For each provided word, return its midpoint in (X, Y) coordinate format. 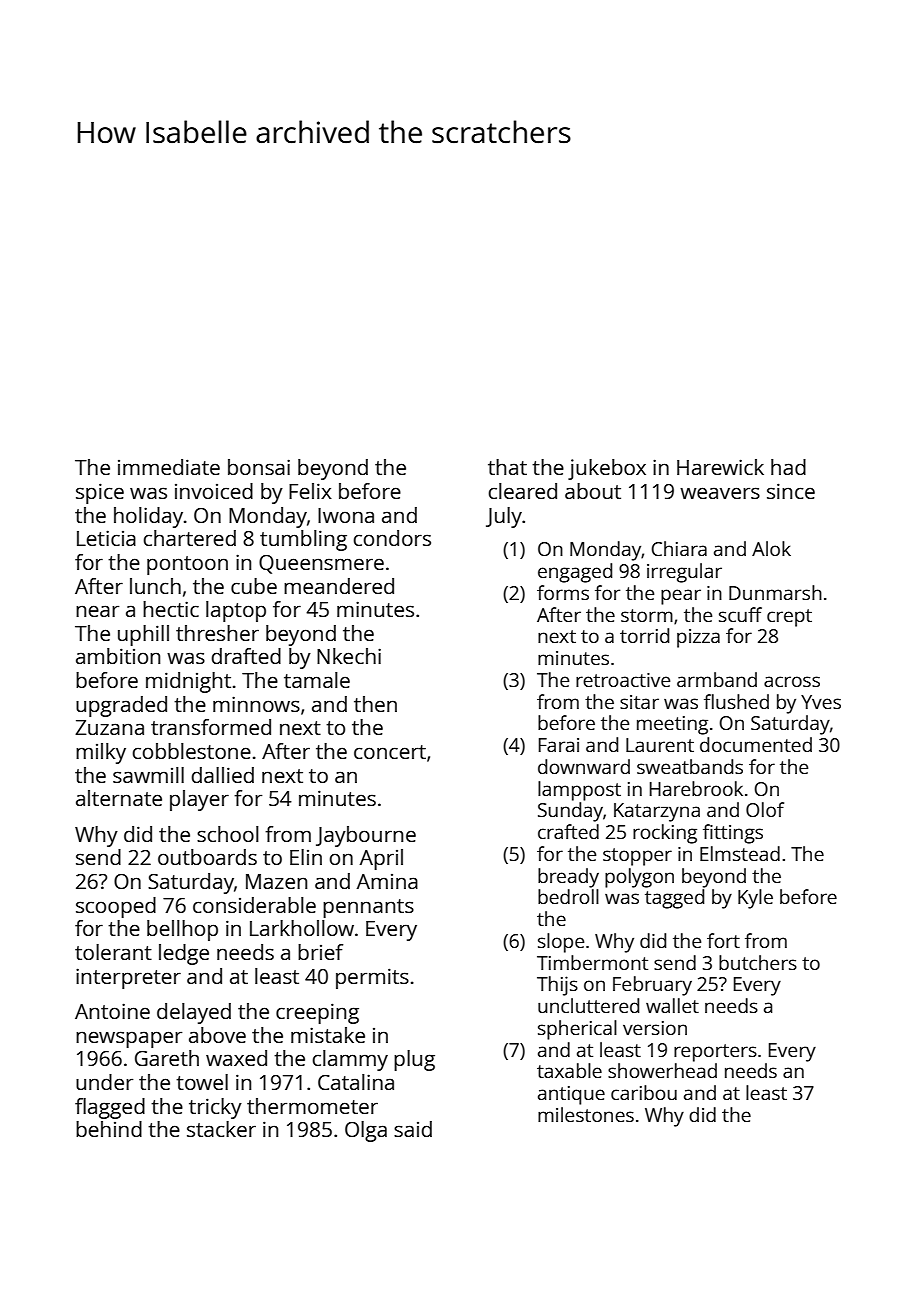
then (375, 704)
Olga (366, 1131)
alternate (119, 798)
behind (109, 1129)
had (788, 467)
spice (100, 493)
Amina (387, 881)
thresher (217, 633)
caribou (644, 1092)
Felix (310, 491)
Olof (765, 809)
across (792, 681)
